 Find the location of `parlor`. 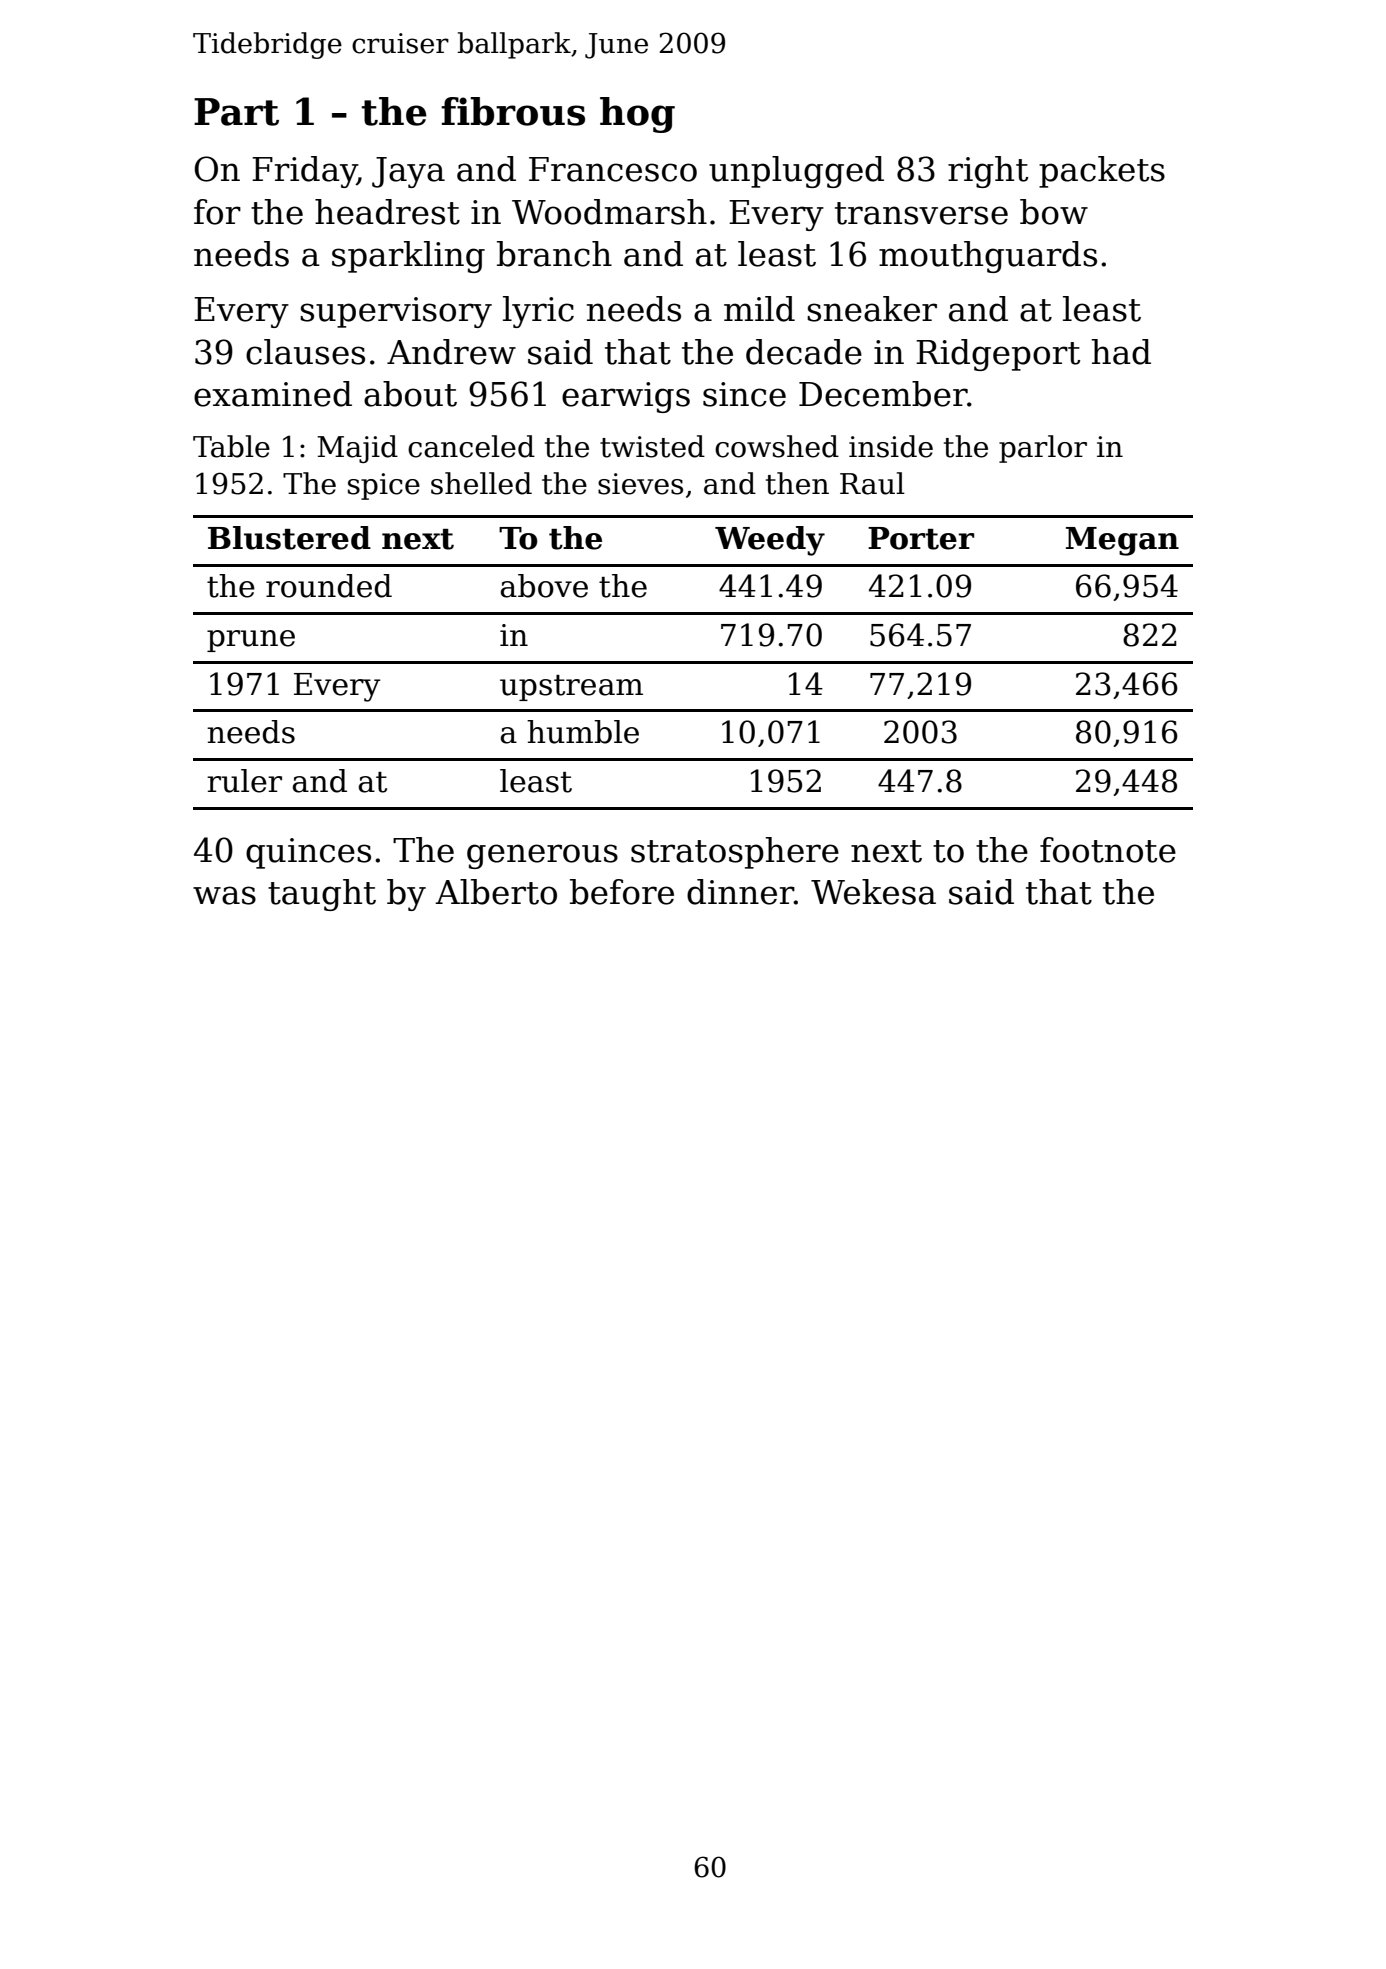

parlor is located at coordinates (1043, 449).
